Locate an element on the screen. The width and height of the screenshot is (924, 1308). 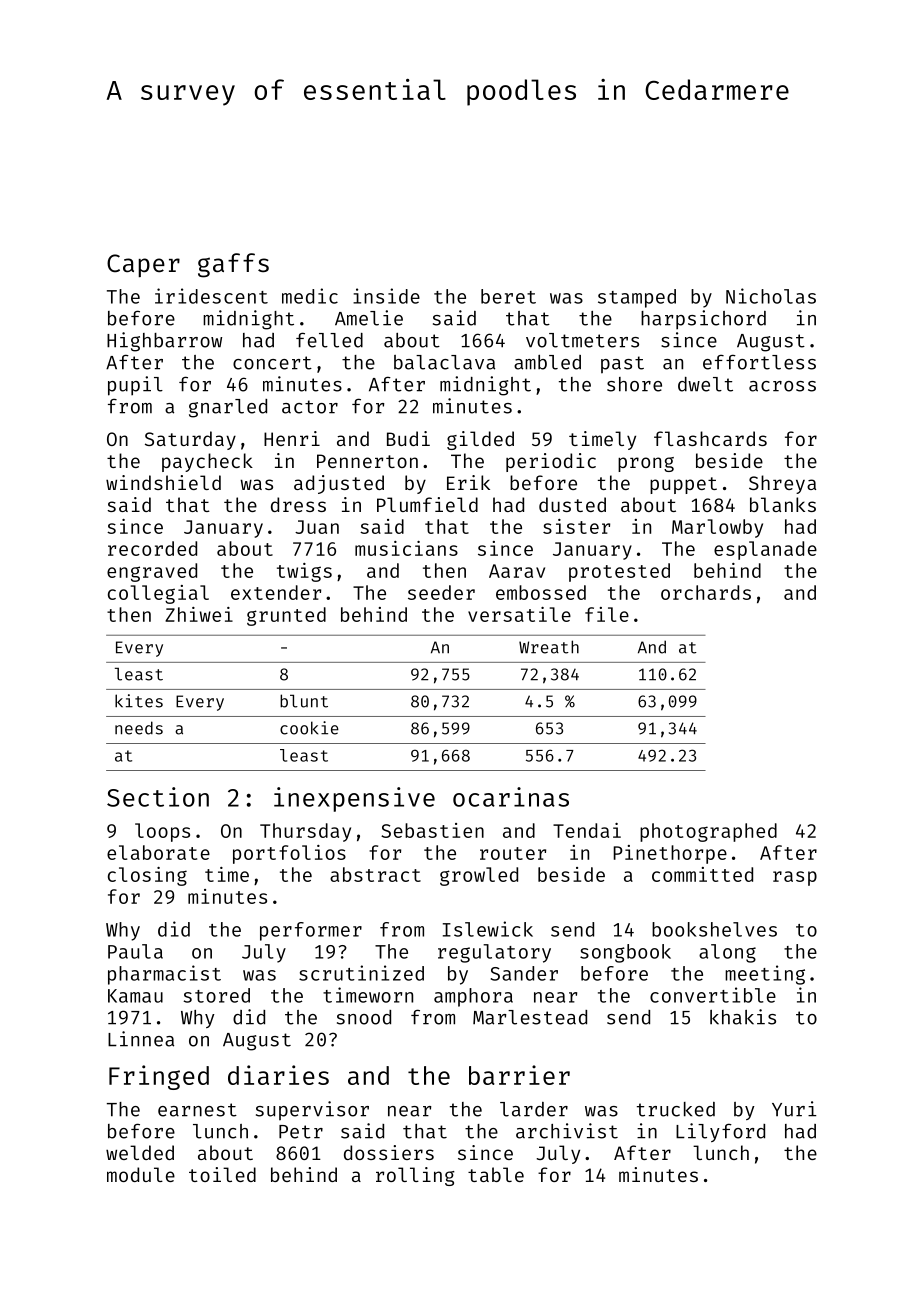
photographed is located at coordinates (708, 832).
